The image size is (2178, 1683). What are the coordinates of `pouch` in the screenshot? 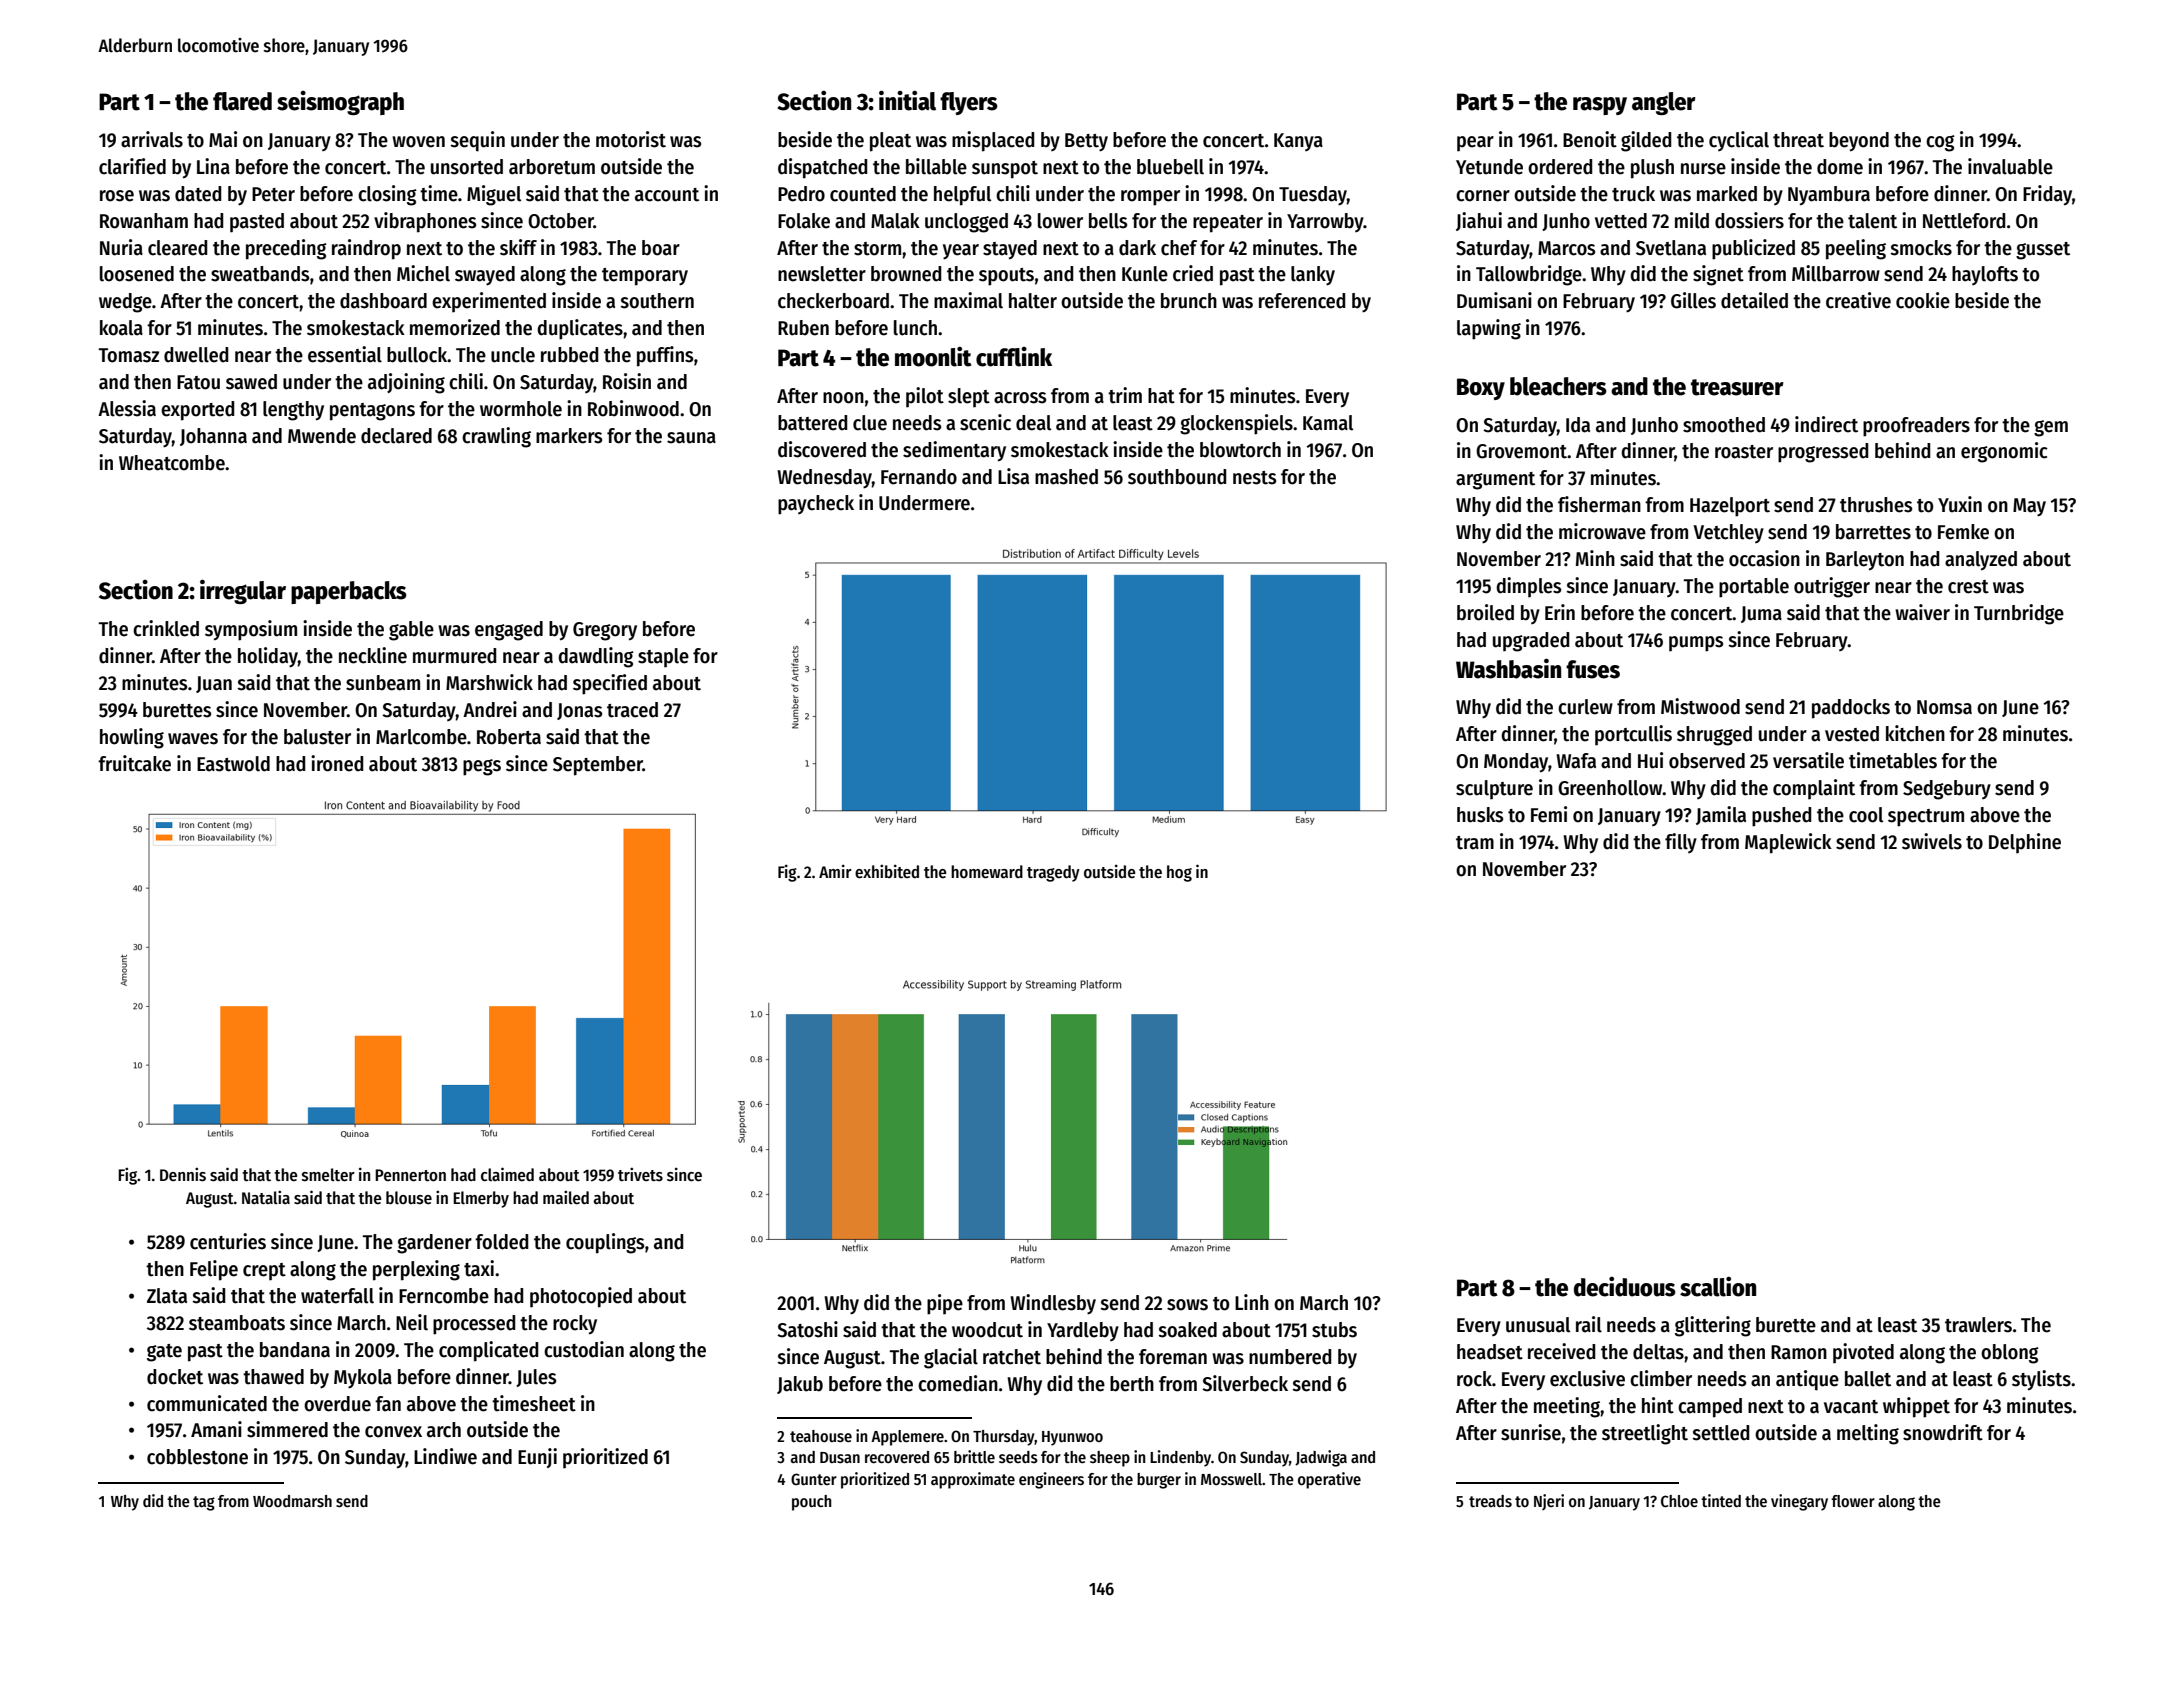 It's located at (812, 1503).
